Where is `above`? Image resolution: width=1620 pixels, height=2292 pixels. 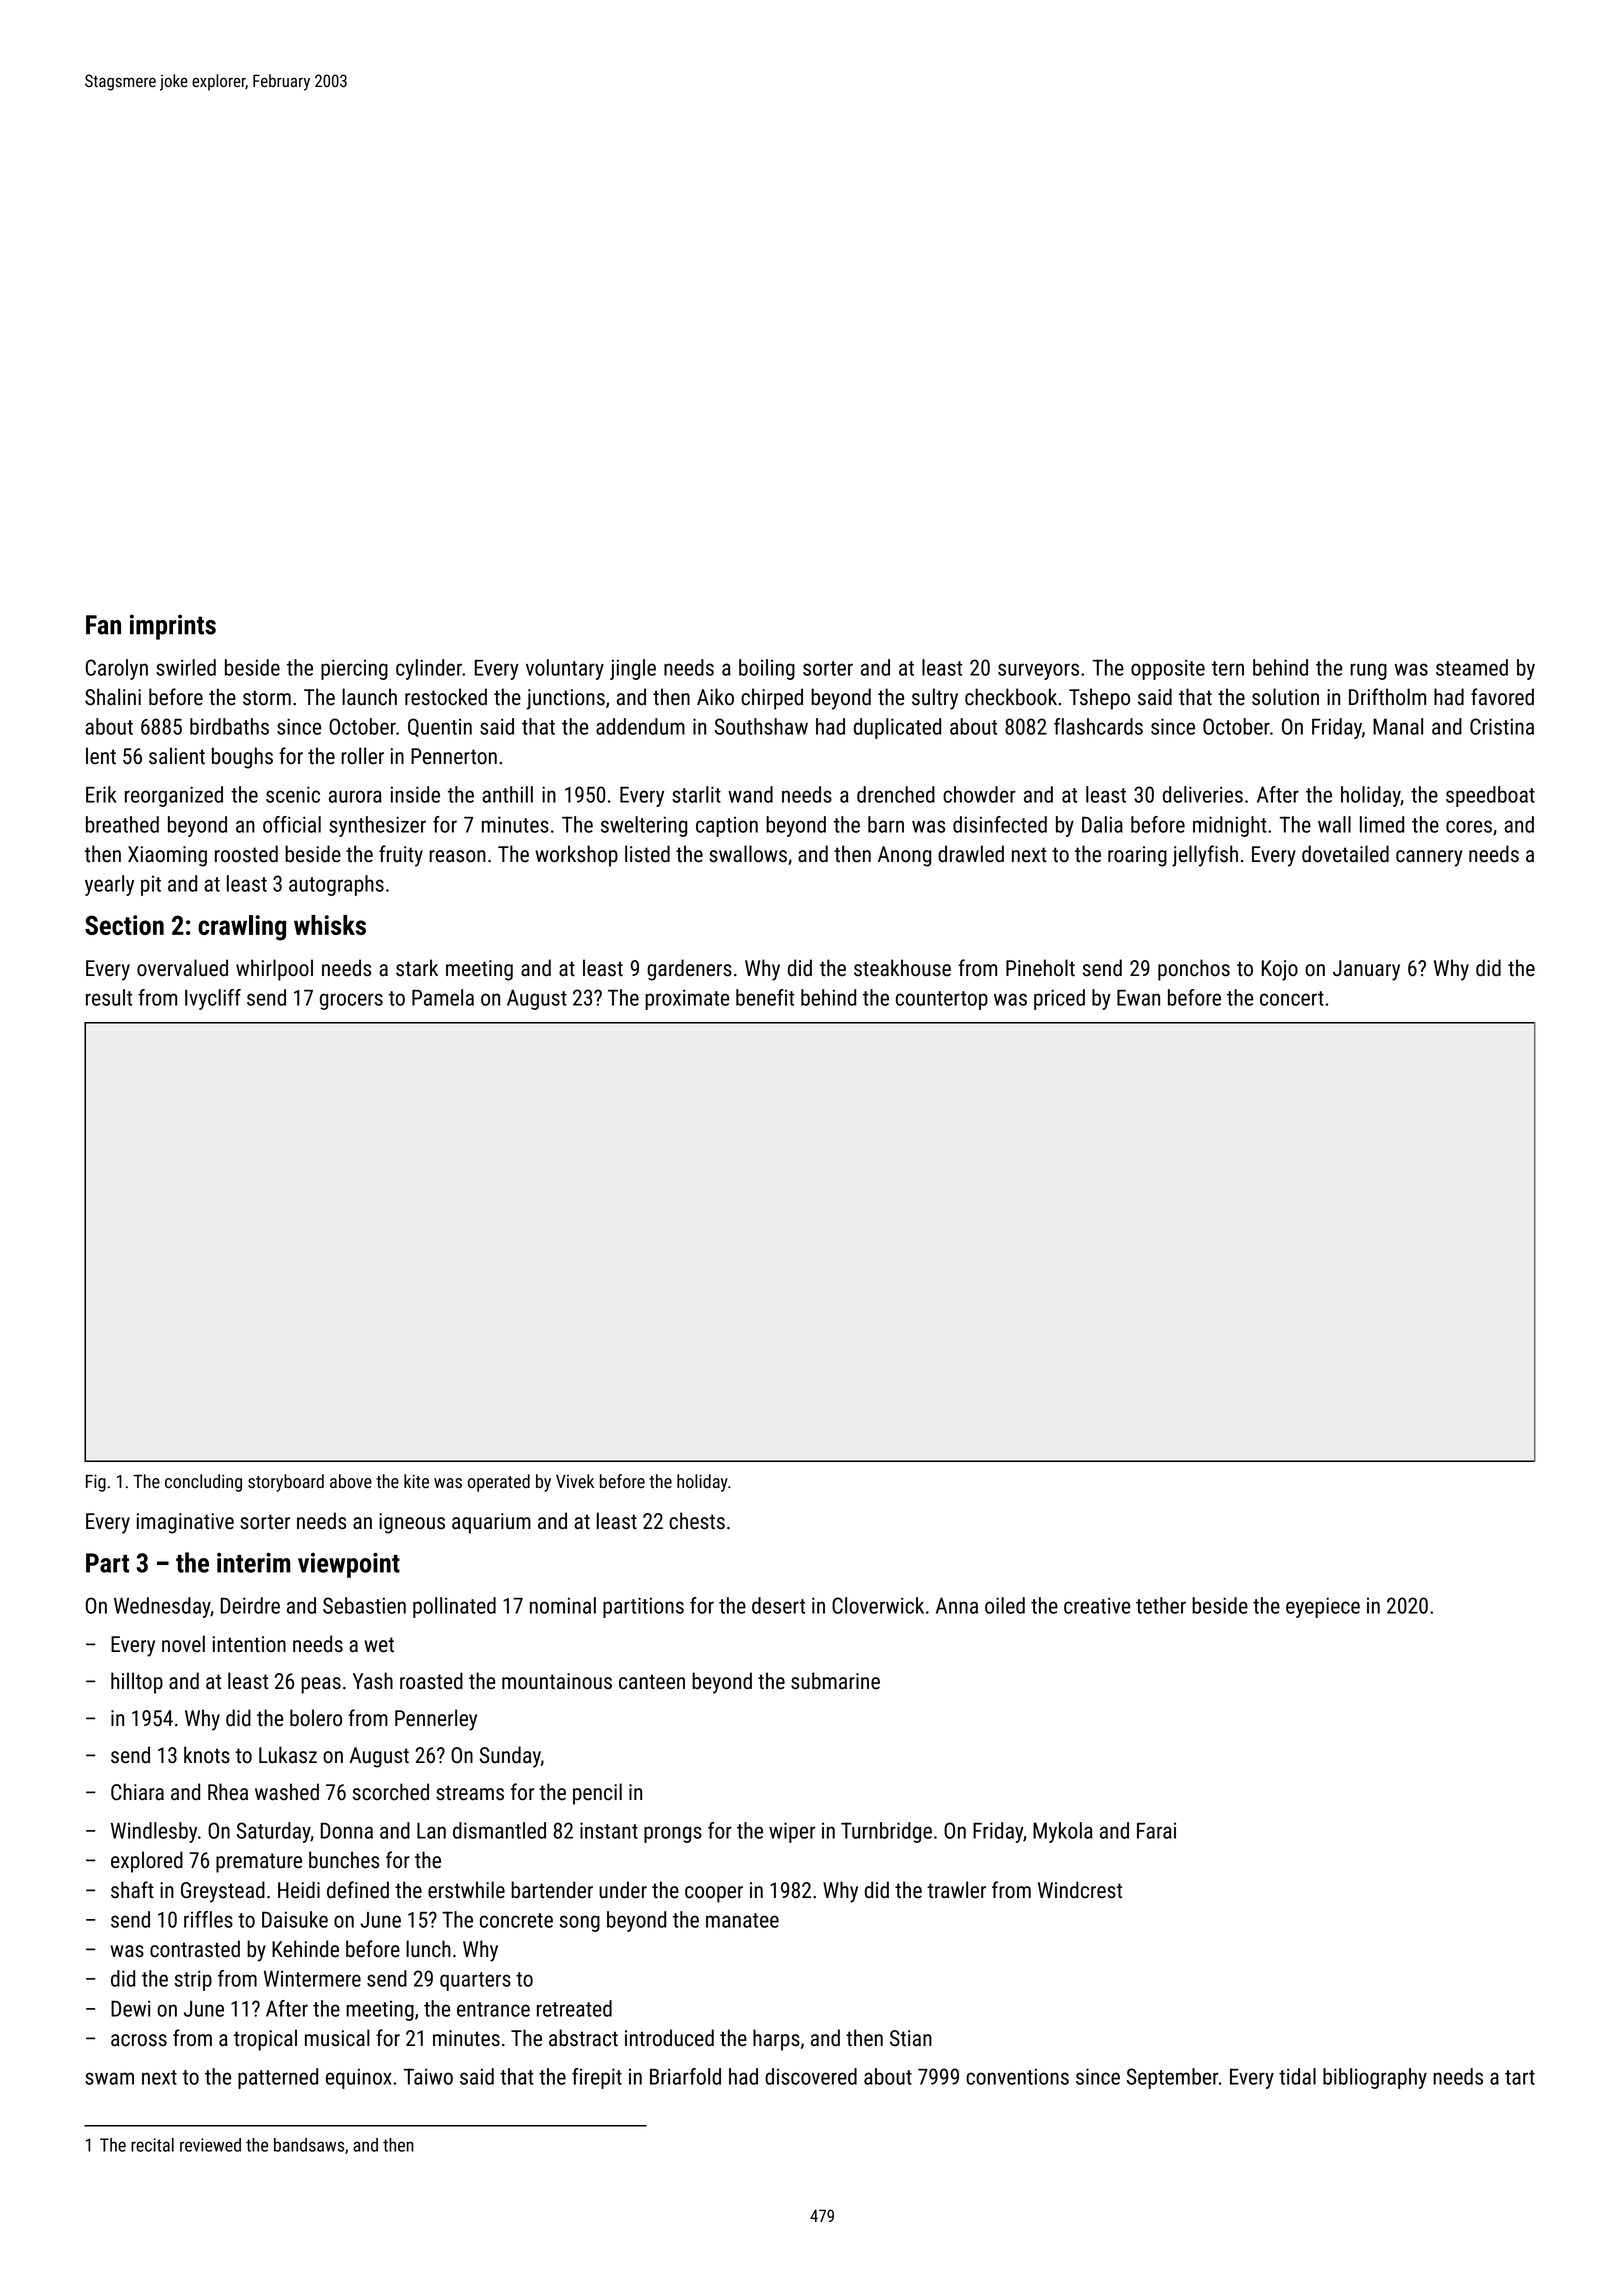 above is located at coordinates (351, 1481).
